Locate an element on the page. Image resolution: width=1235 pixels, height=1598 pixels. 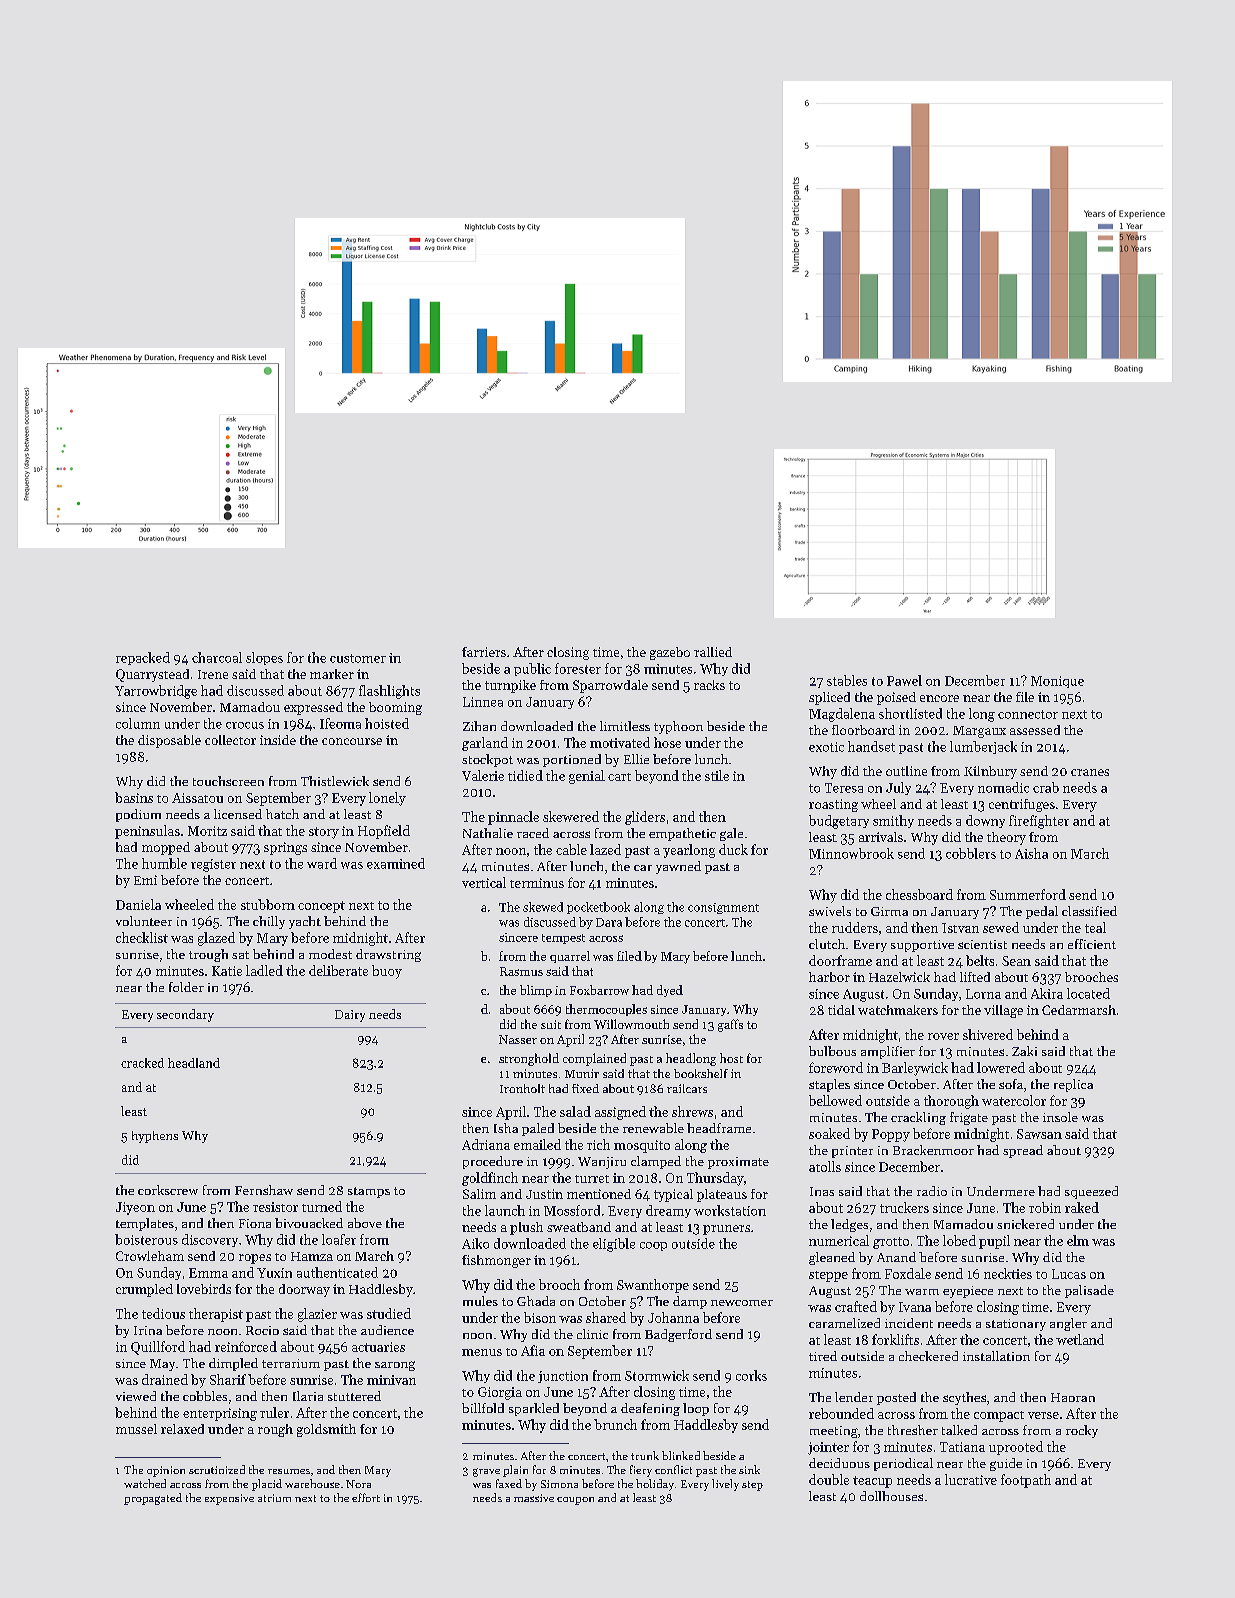
stile is located at coordinates (717, 775).
